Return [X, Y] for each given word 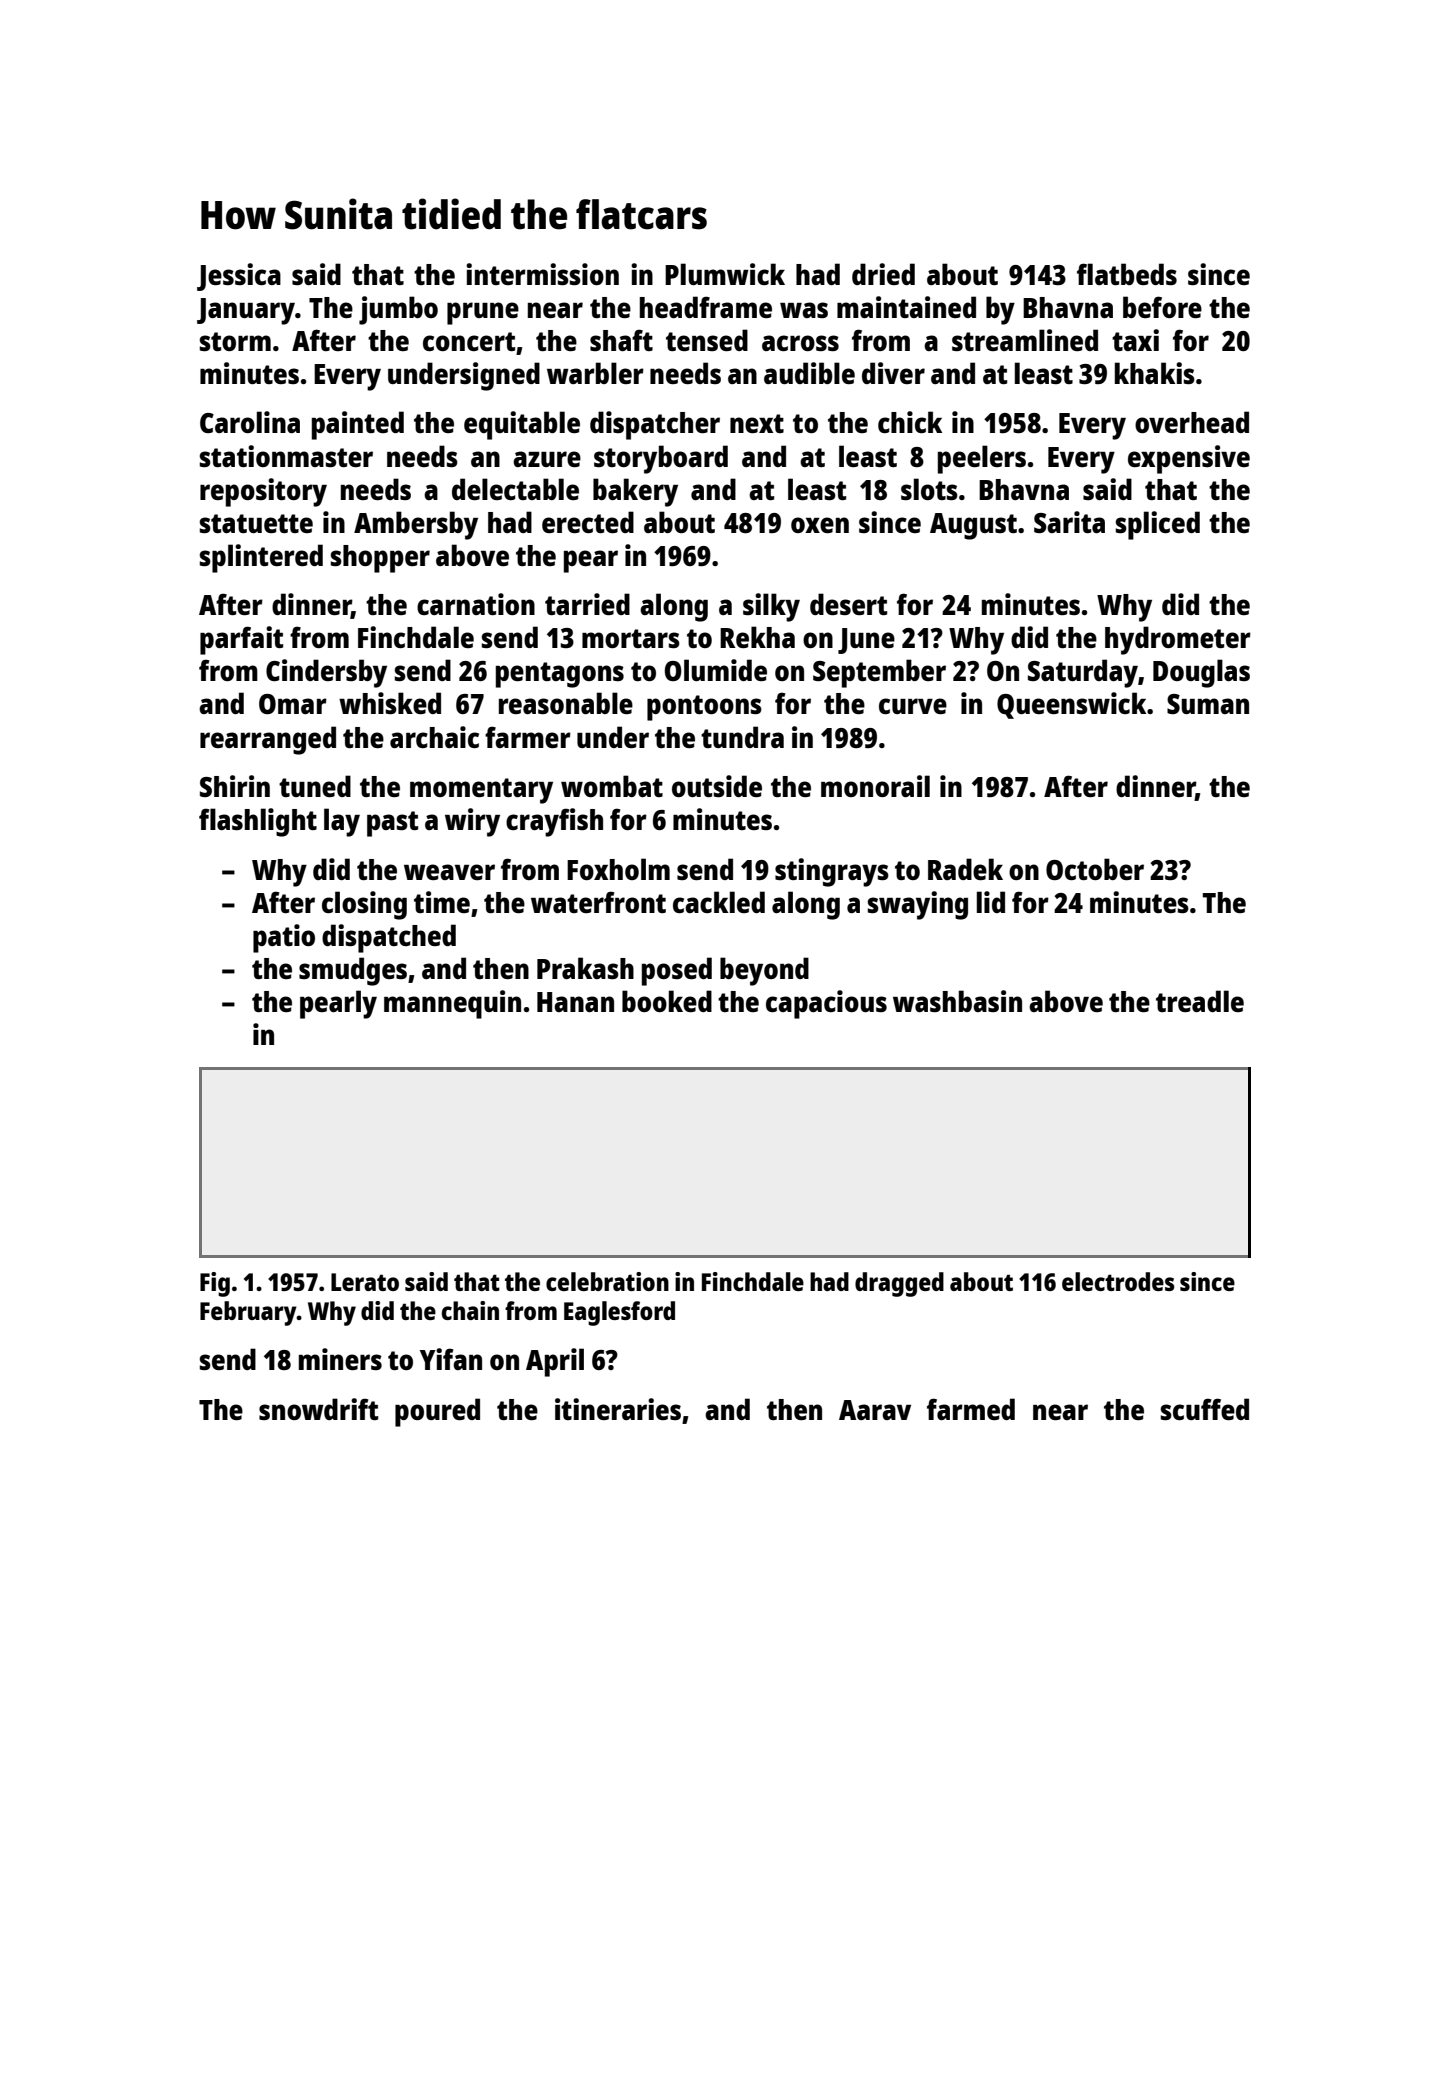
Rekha [757, 637]
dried [883, 274]
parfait [241, 640]
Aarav [875, 1410]
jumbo [398, 310]
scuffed [1205, 1409]
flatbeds [1127, 274]
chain [470, 1310]
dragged [899, 1284]
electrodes [1118, 1281]
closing [364, 905]
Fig [215, 1284]
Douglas [1201, 673]
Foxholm [618, 869]
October [1095, 869]
